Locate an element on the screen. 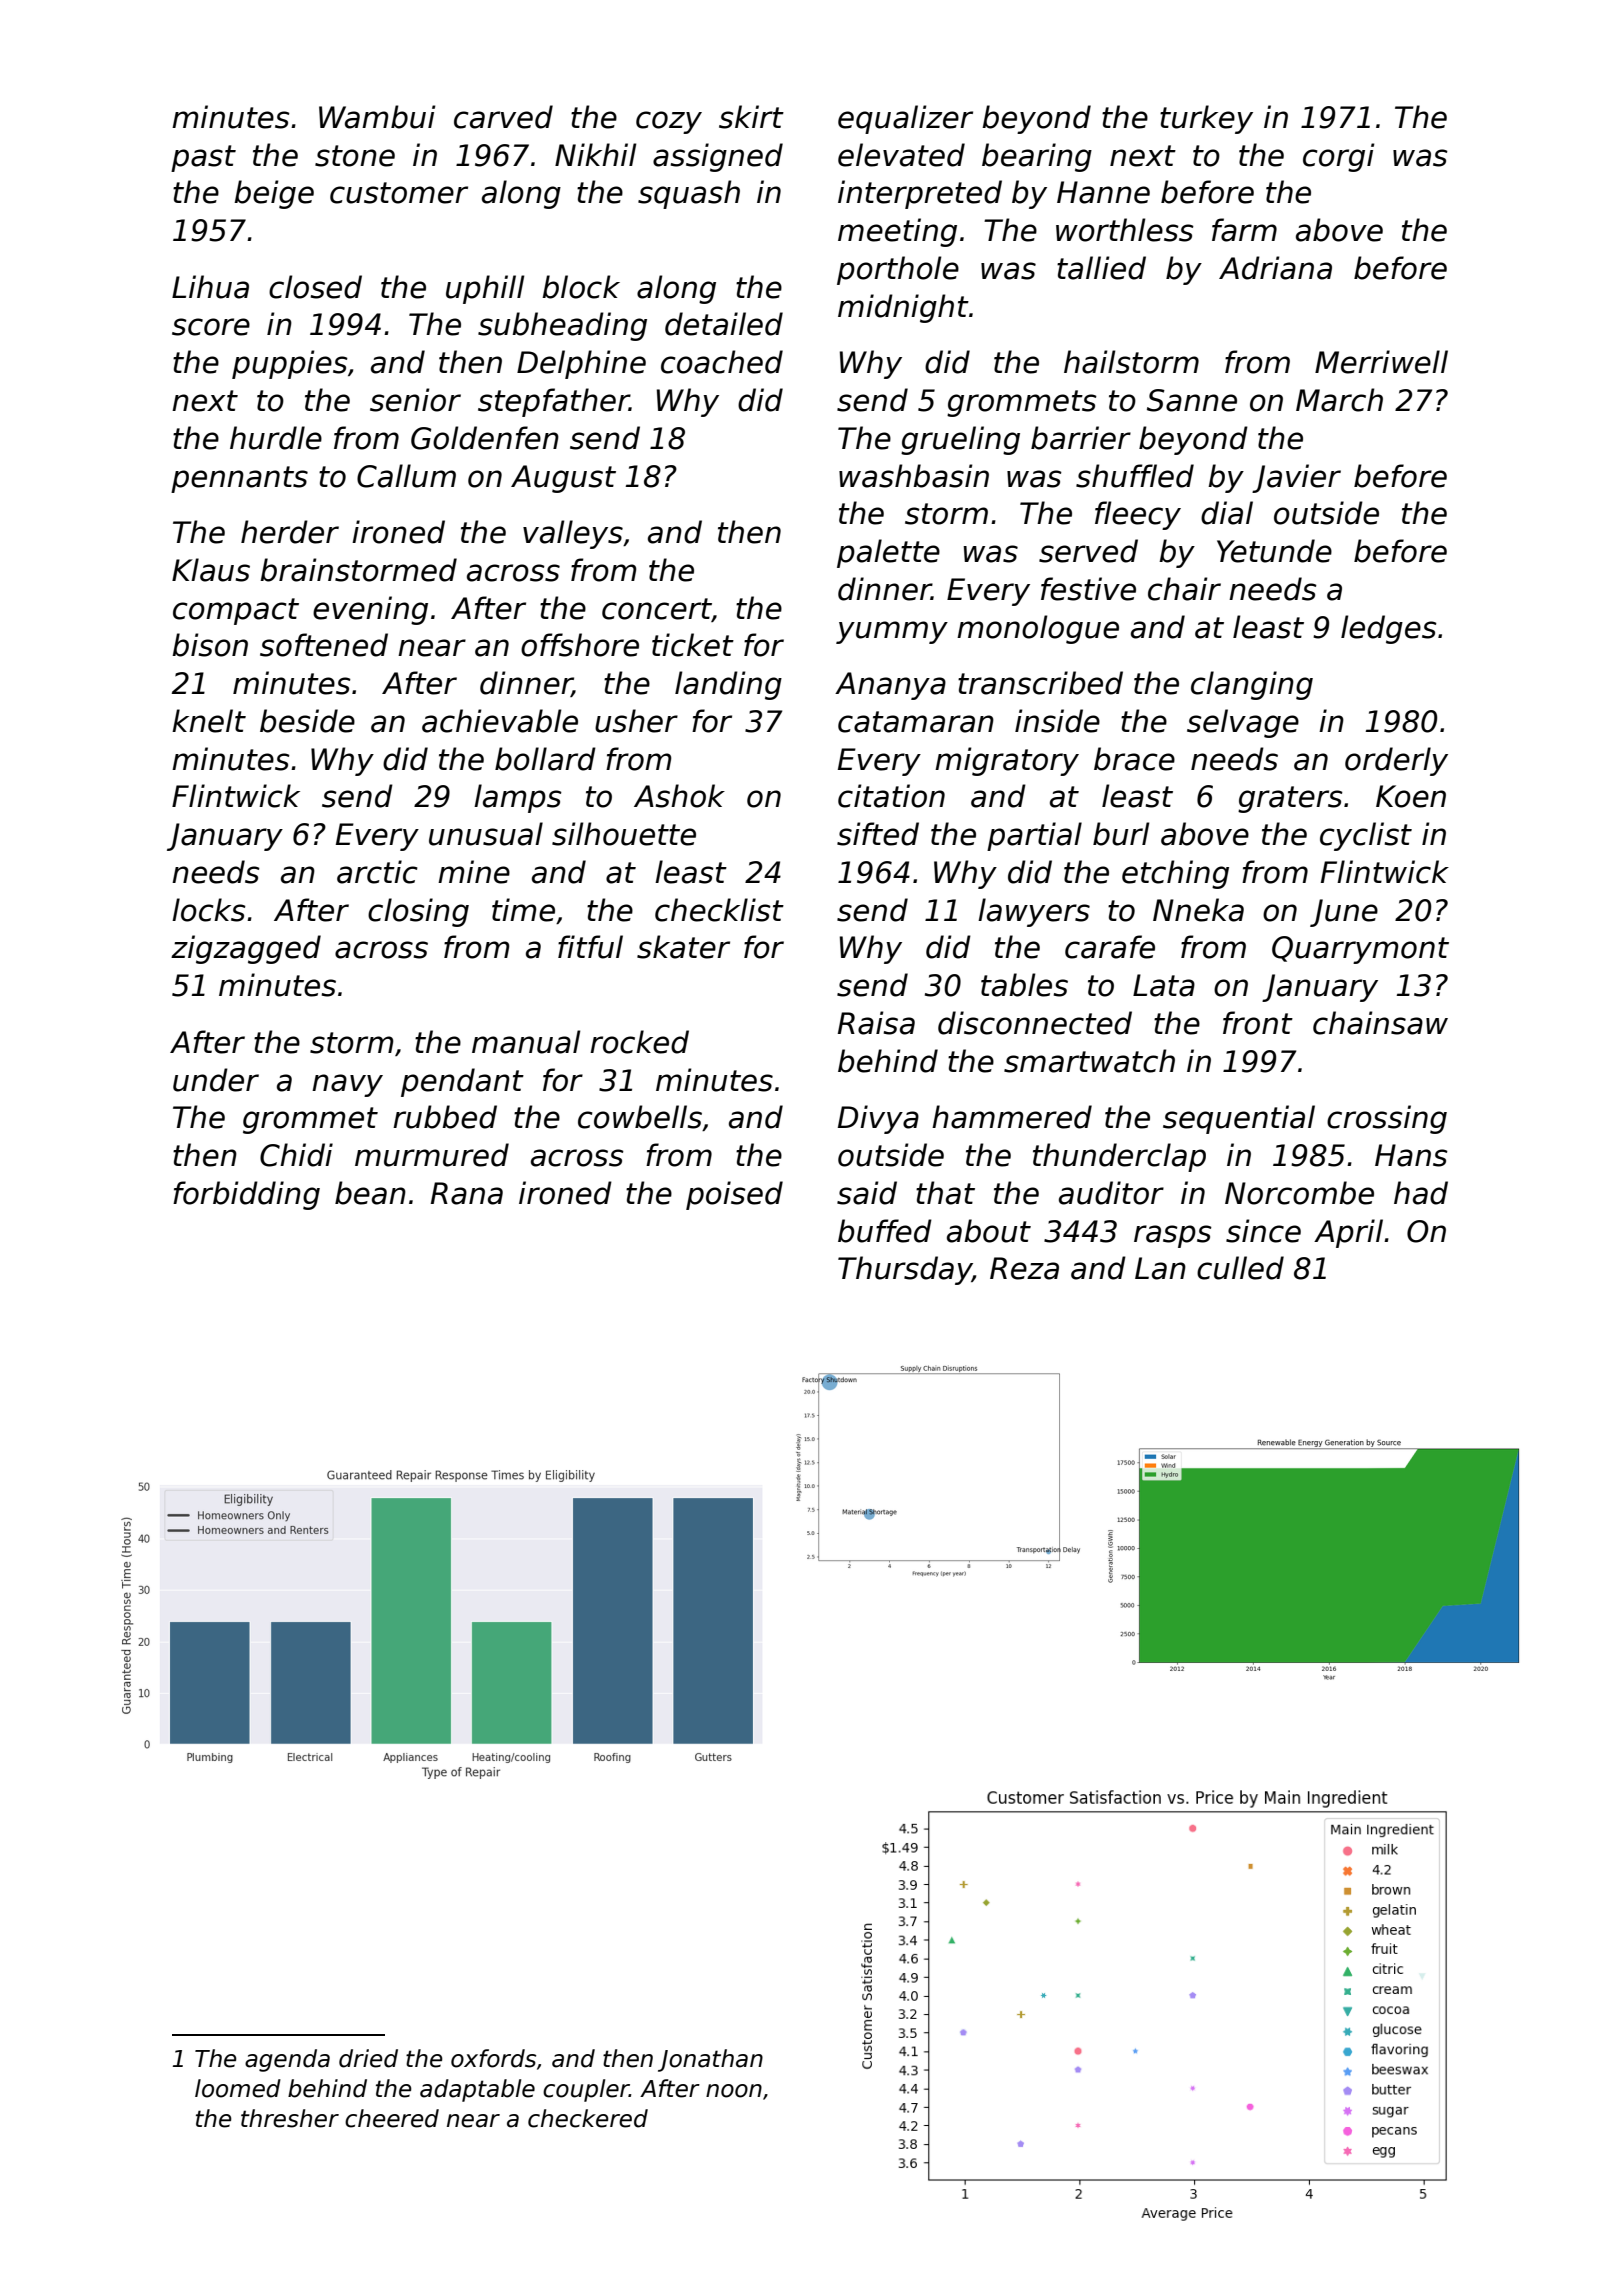  Wambui is located at coordinates (377, 117).
